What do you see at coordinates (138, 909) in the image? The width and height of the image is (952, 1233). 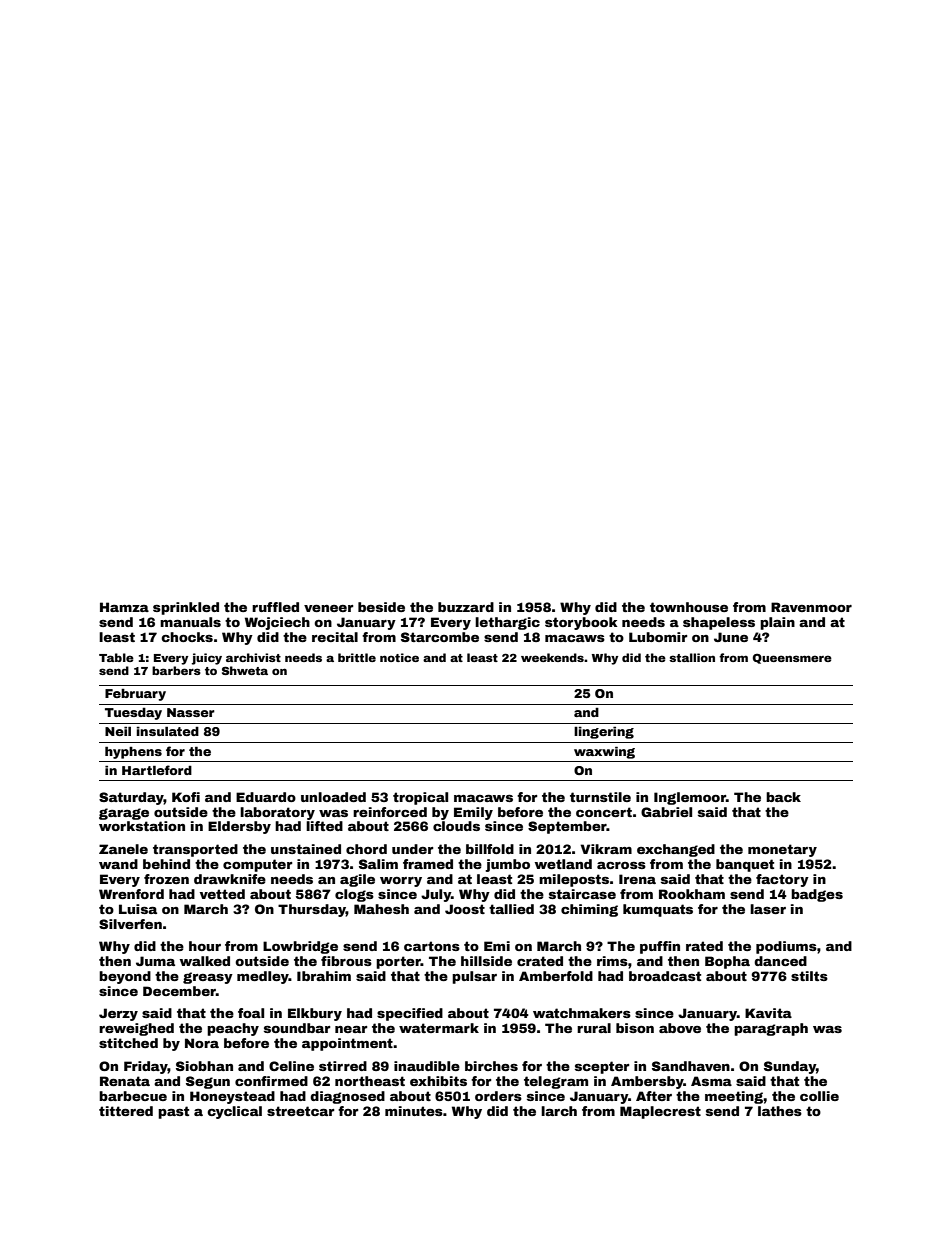 I see `Luisa` at bounding box center [138, 909].
